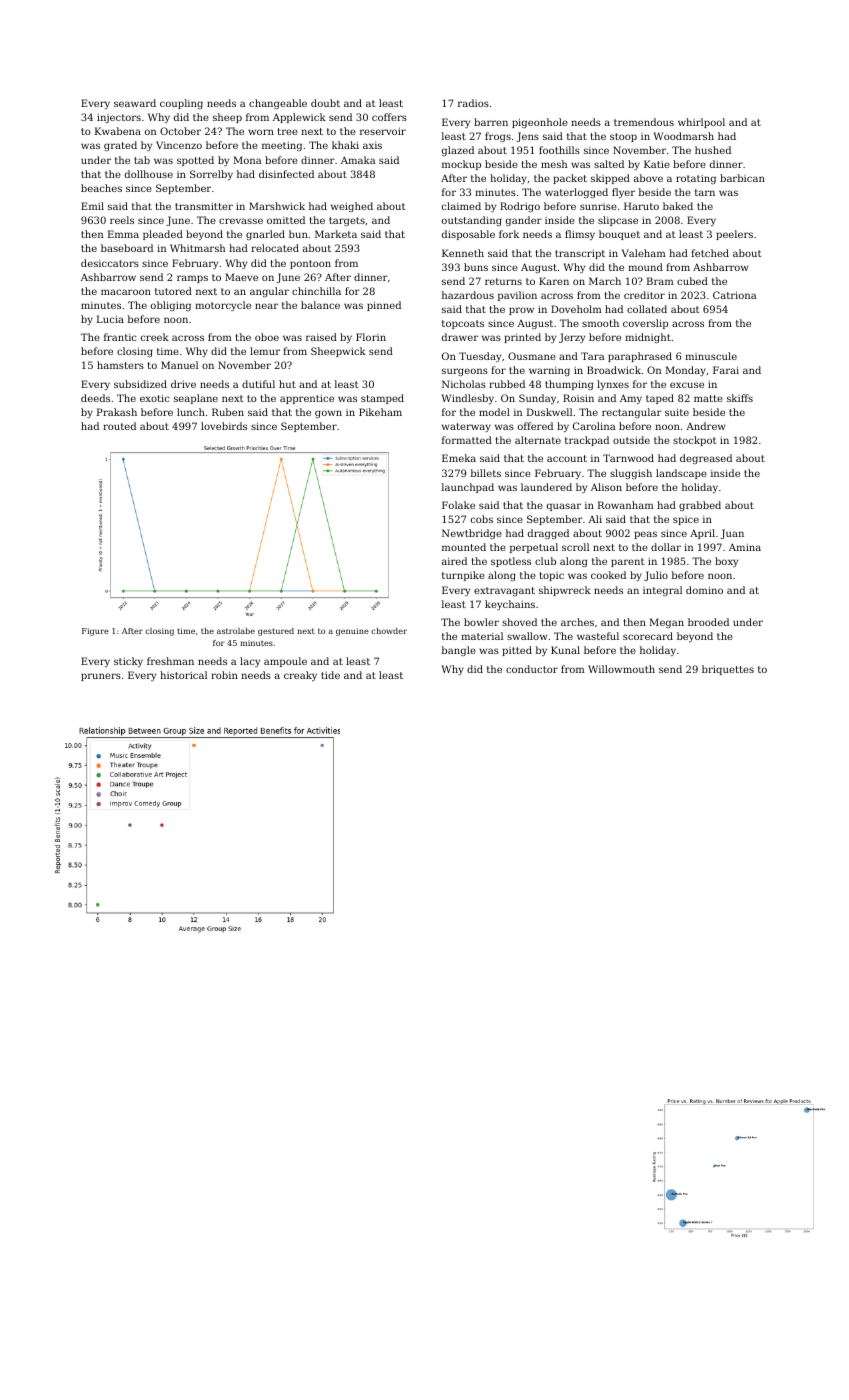 This page has width=849, height=1400. Describe the element at coordinates (224, 426) in the page. I see `lovebirds` at that location.
